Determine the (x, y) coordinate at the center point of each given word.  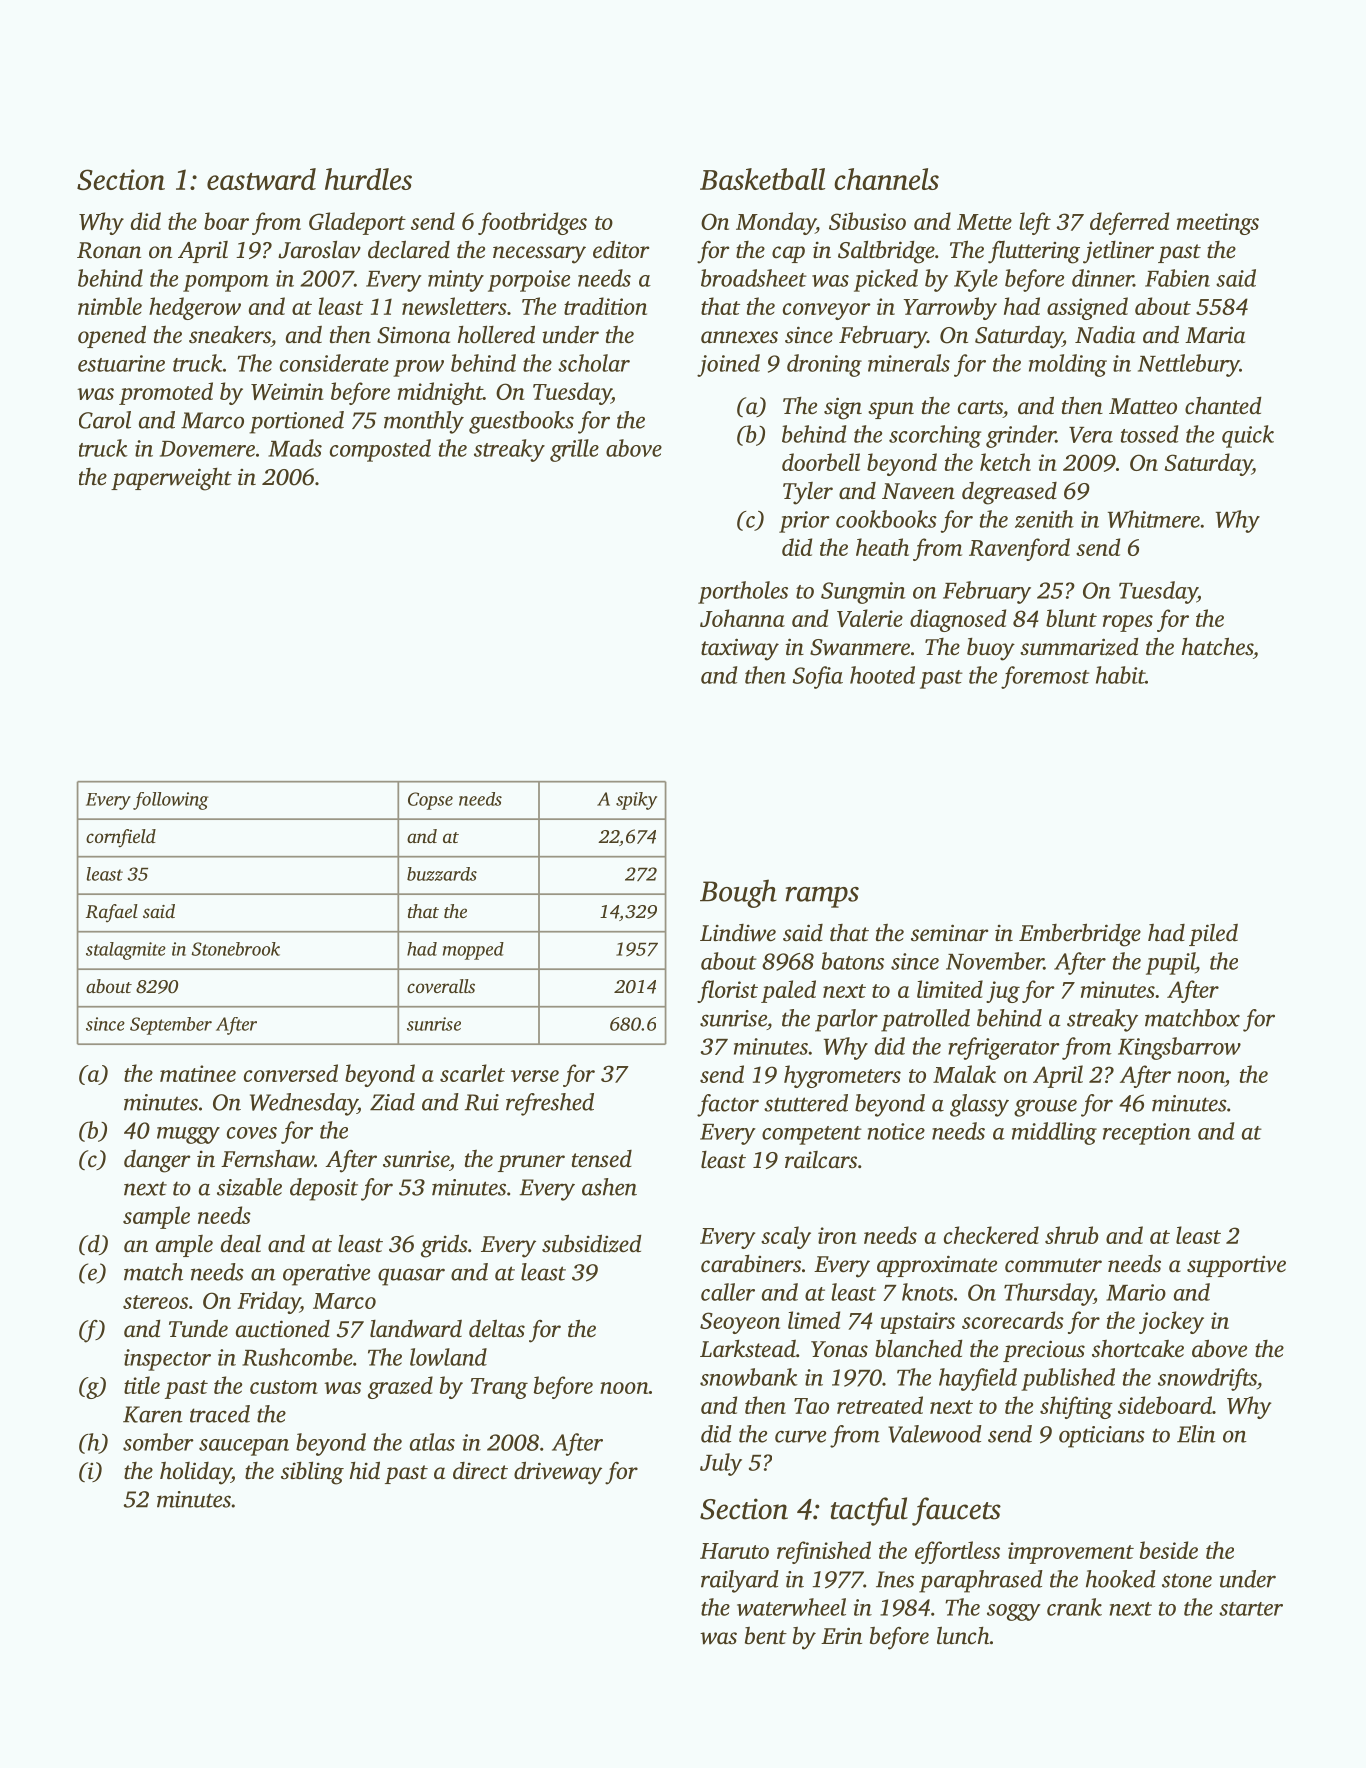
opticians (1102, 1437)
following (170, 801)
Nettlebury (1189, 365)
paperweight (171, 479)
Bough (738, 893)
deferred (1129, 223)
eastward (261, 179)
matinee (198, 1073)
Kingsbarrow (1179, 1048)
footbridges (532, 223)
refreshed (550, 1104)
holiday (195, 1473)
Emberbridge (1080, 935)
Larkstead (748, 1349)
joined (728, 365)
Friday (268, 1302)
